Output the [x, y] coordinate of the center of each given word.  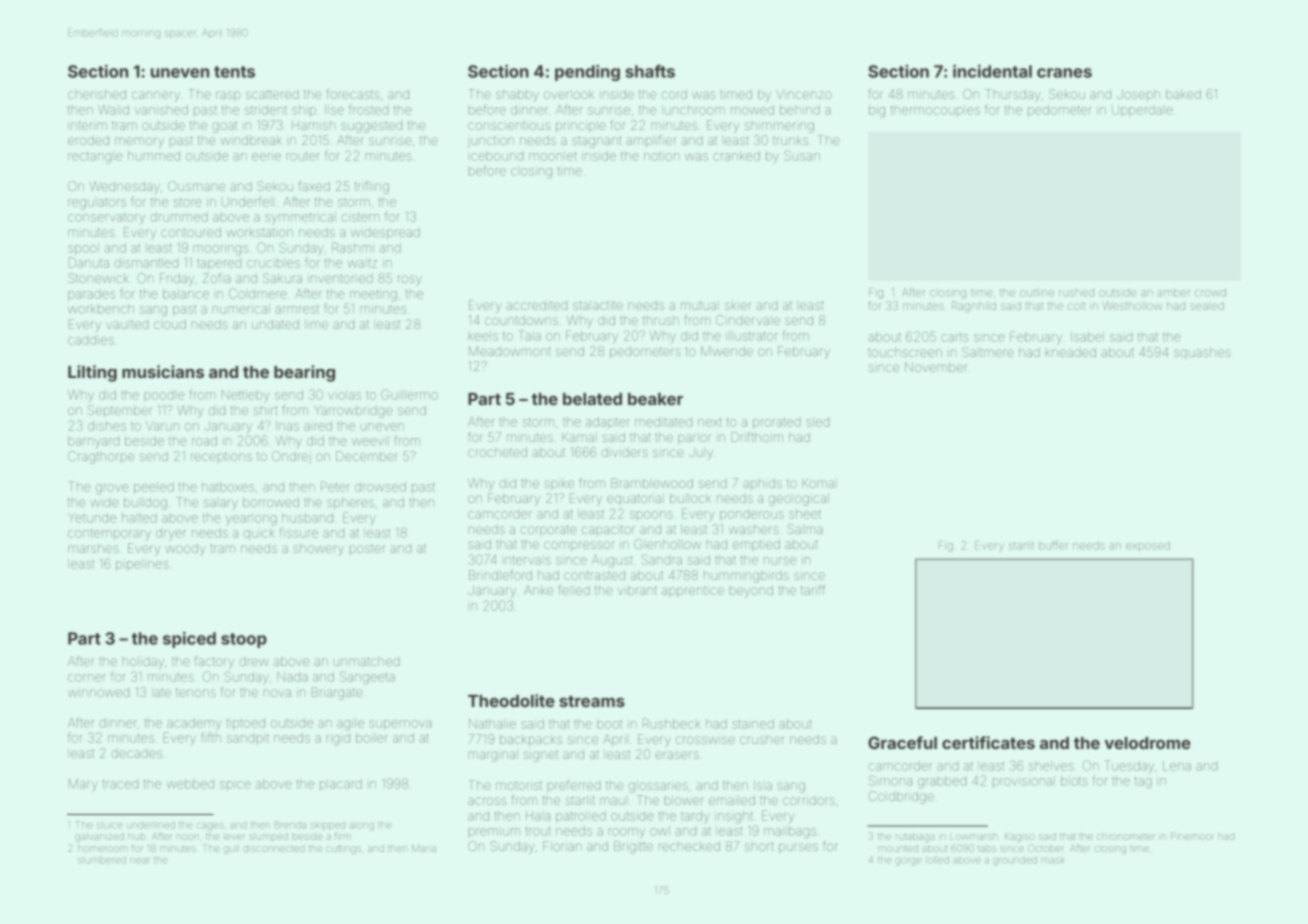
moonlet [553, 156]
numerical [241, 309]
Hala [538, 816]
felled [574, 590]
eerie [266, 157]
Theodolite [511, 700]
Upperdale [1142, 111]
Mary [83, 785]
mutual [700, 305]
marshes [93, 548]
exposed [1148, 545]
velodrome [1148, 743]
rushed [1076, 293]
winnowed [98, 692]
